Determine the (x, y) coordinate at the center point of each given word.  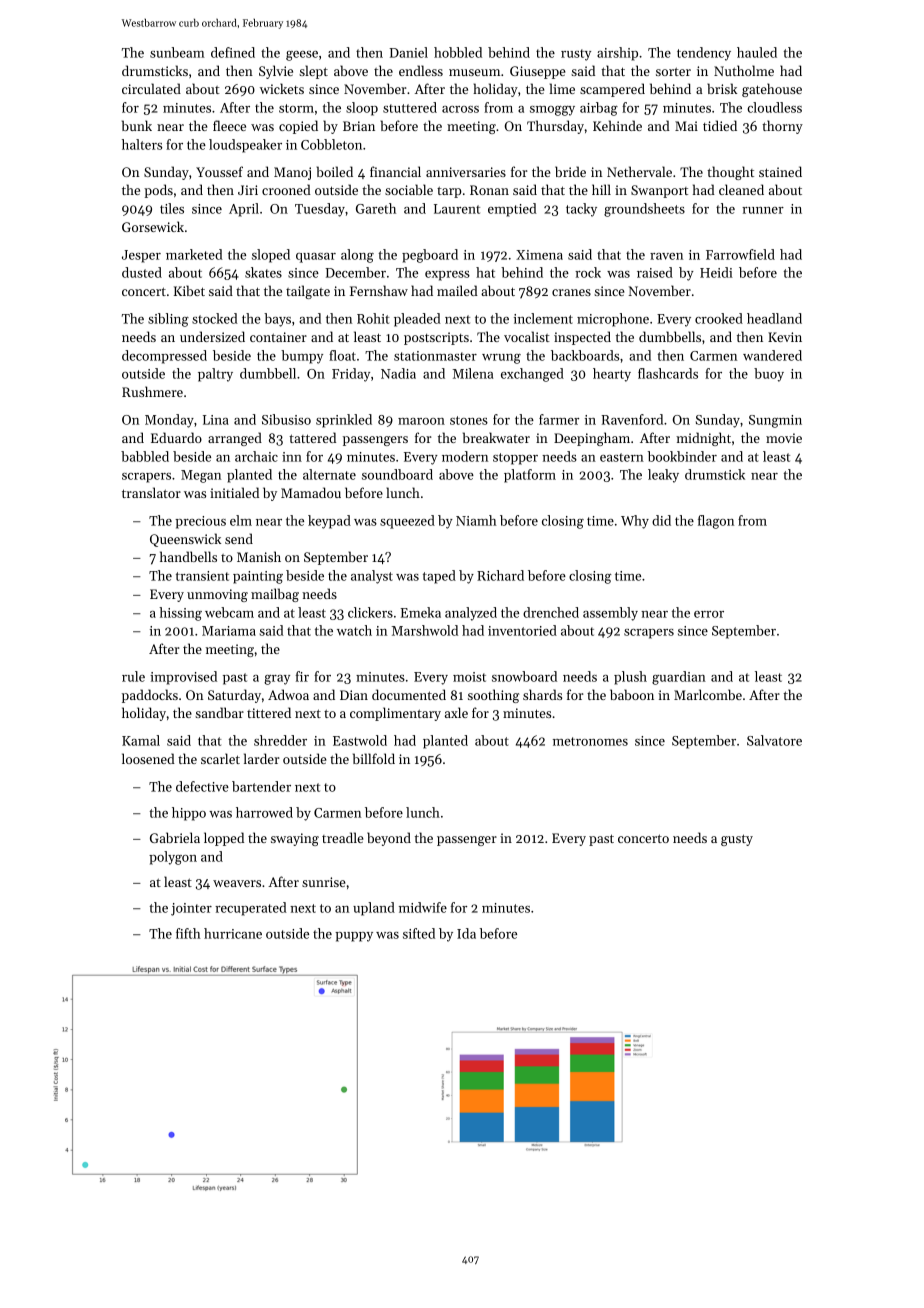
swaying (295, 839)
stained (780, 171)
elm (241, 520)
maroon (421, 421)
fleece (229, 125)
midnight (703, 439)
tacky (581, 210)
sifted (419, 933)
